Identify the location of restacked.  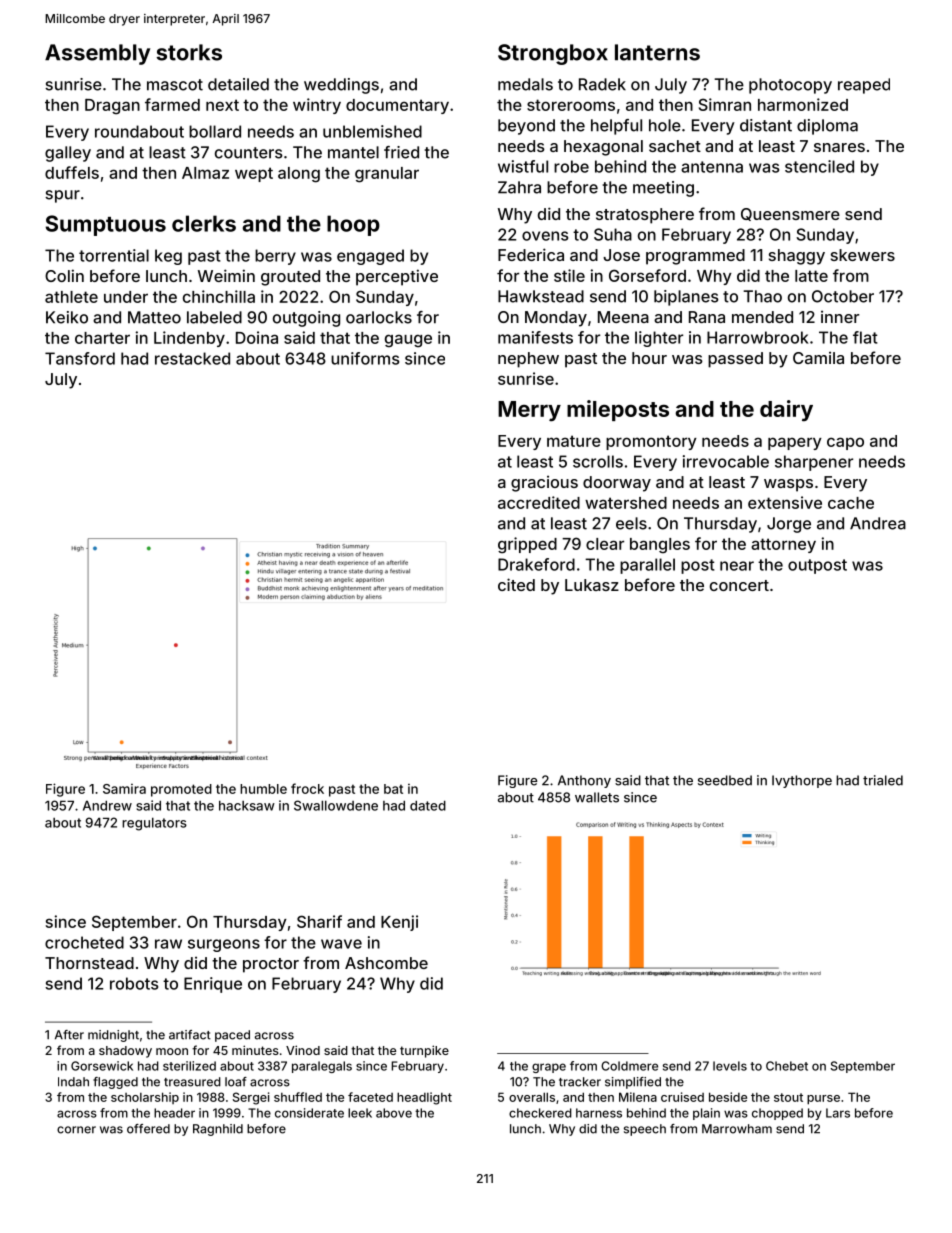
(192, 358).
